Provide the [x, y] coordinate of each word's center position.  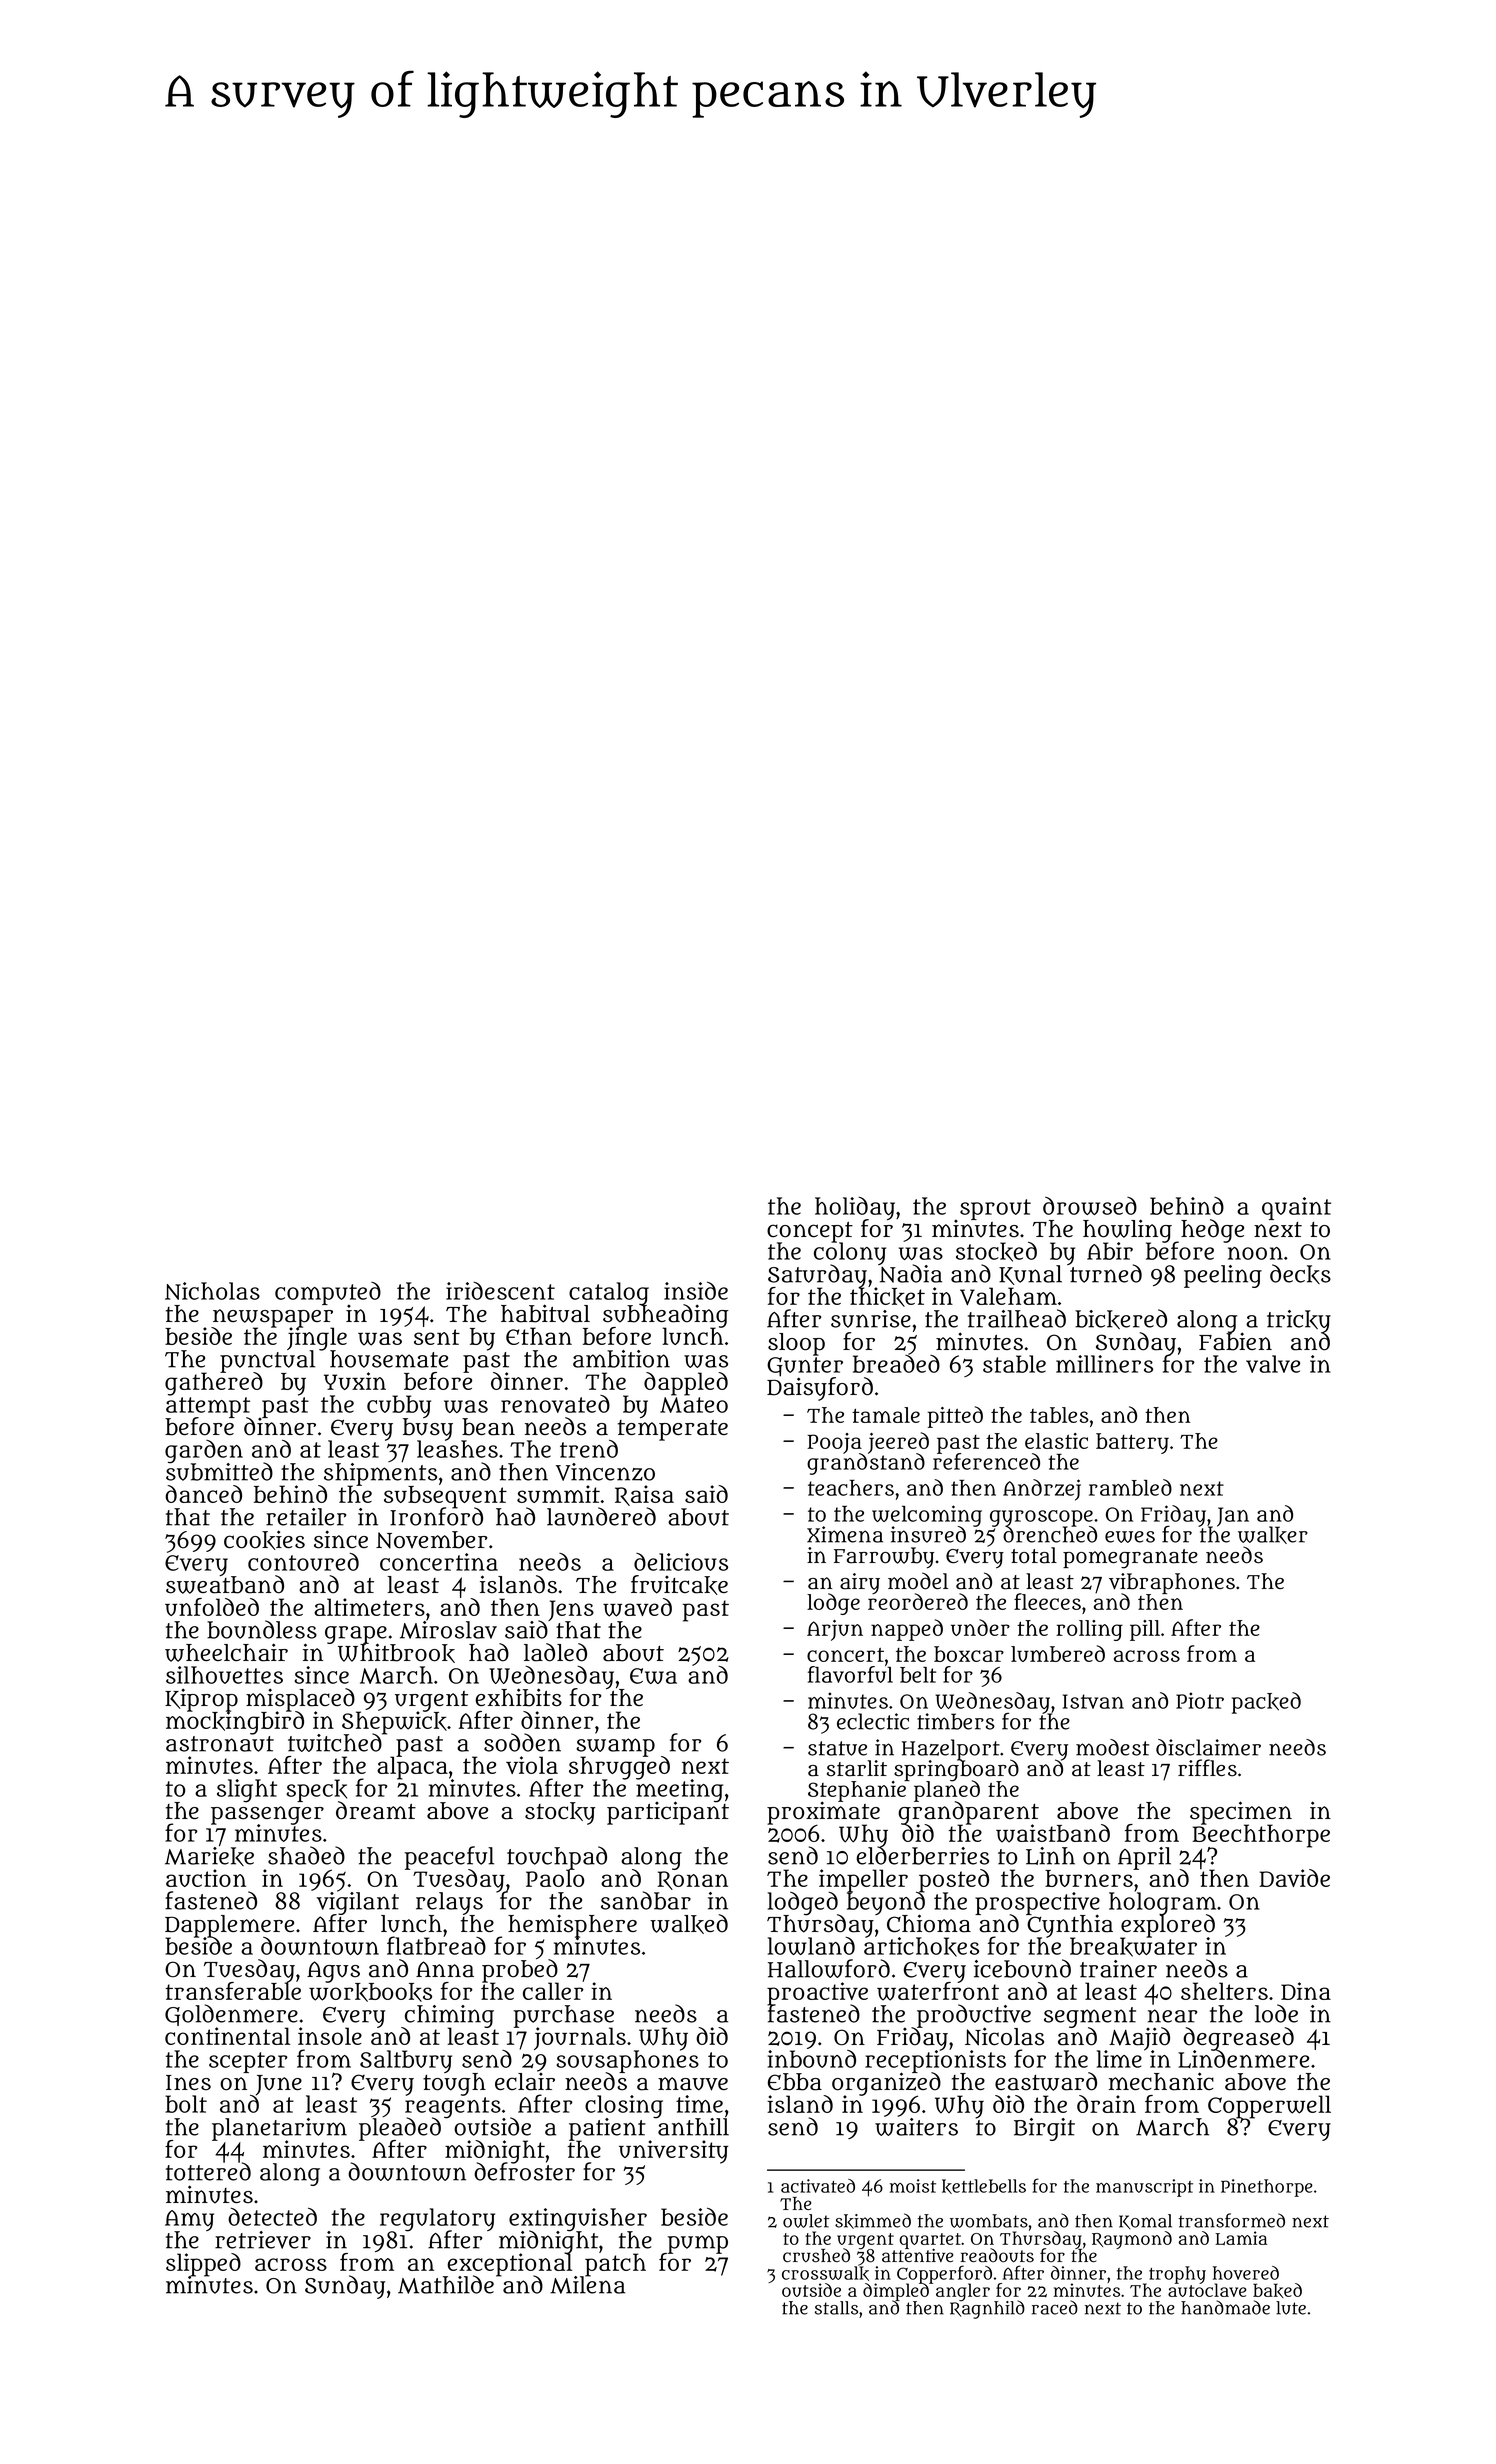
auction [206, 1878]
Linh [1050, 1856]
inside [696, 1291]
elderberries [922, 1856]
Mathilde [446, 2285]
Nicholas [212, 1291]
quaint [1296, 1208]
